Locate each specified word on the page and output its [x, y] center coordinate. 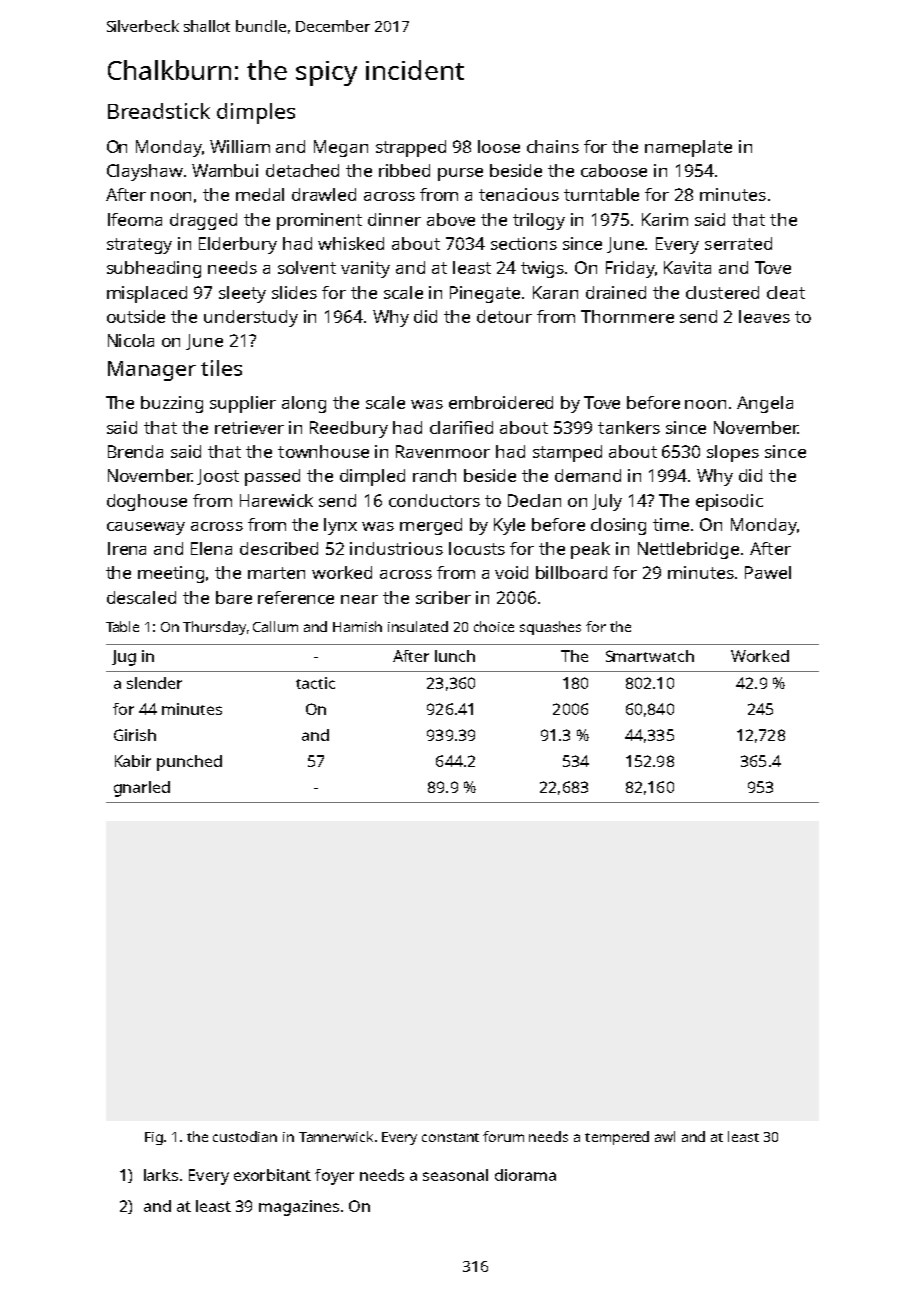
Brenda [135, 451]
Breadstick [159, 111]
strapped [411, 148]
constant [450, 1137]
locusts [477, 548]
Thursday [214, 628]
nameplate [688, 148]
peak [590, 550]
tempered [617, 1138]
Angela [765, 404]
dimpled [372, 477]
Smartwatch [650, 656]
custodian [245, 1136]
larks [161, 1175]
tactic [315, 683]
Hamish [357, 626]
